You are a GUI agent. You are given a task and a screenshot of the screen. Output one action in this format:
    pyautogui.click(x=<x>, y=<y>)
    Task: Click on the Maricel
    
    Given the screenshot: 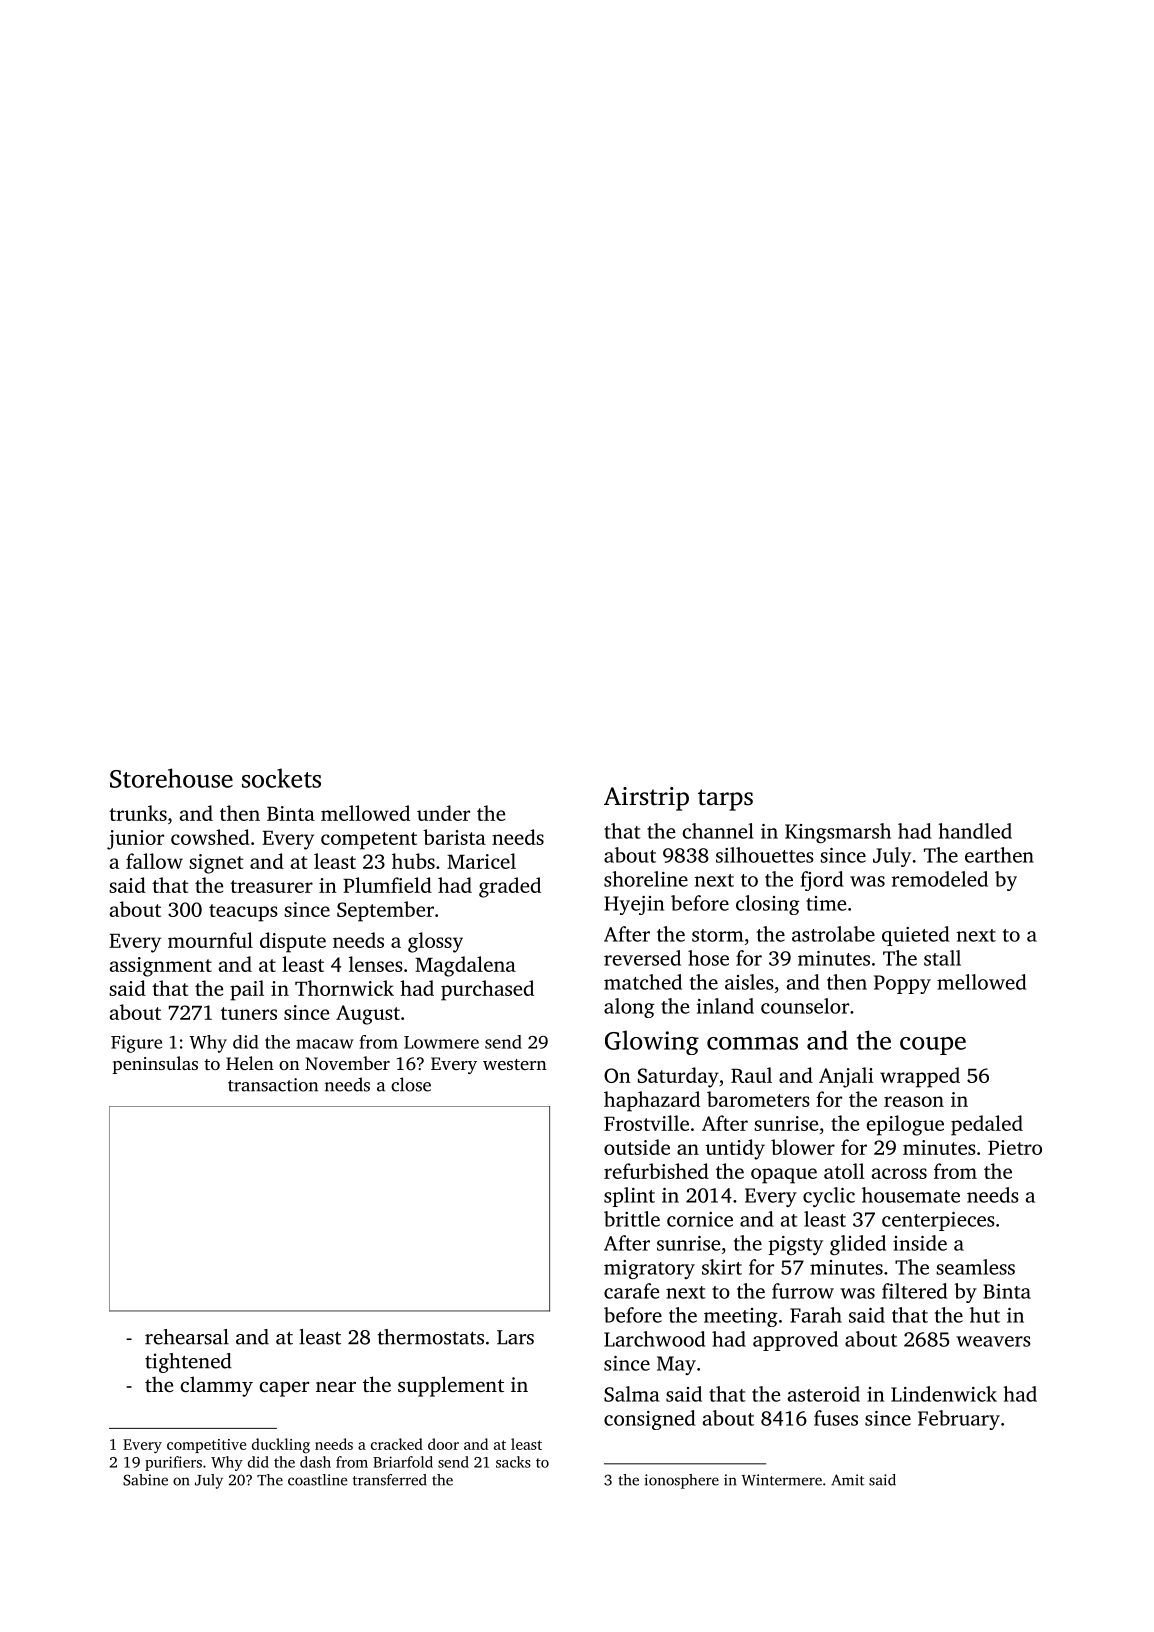 What is the action you would take?
    pyautogui.click(x=481, y=861)
